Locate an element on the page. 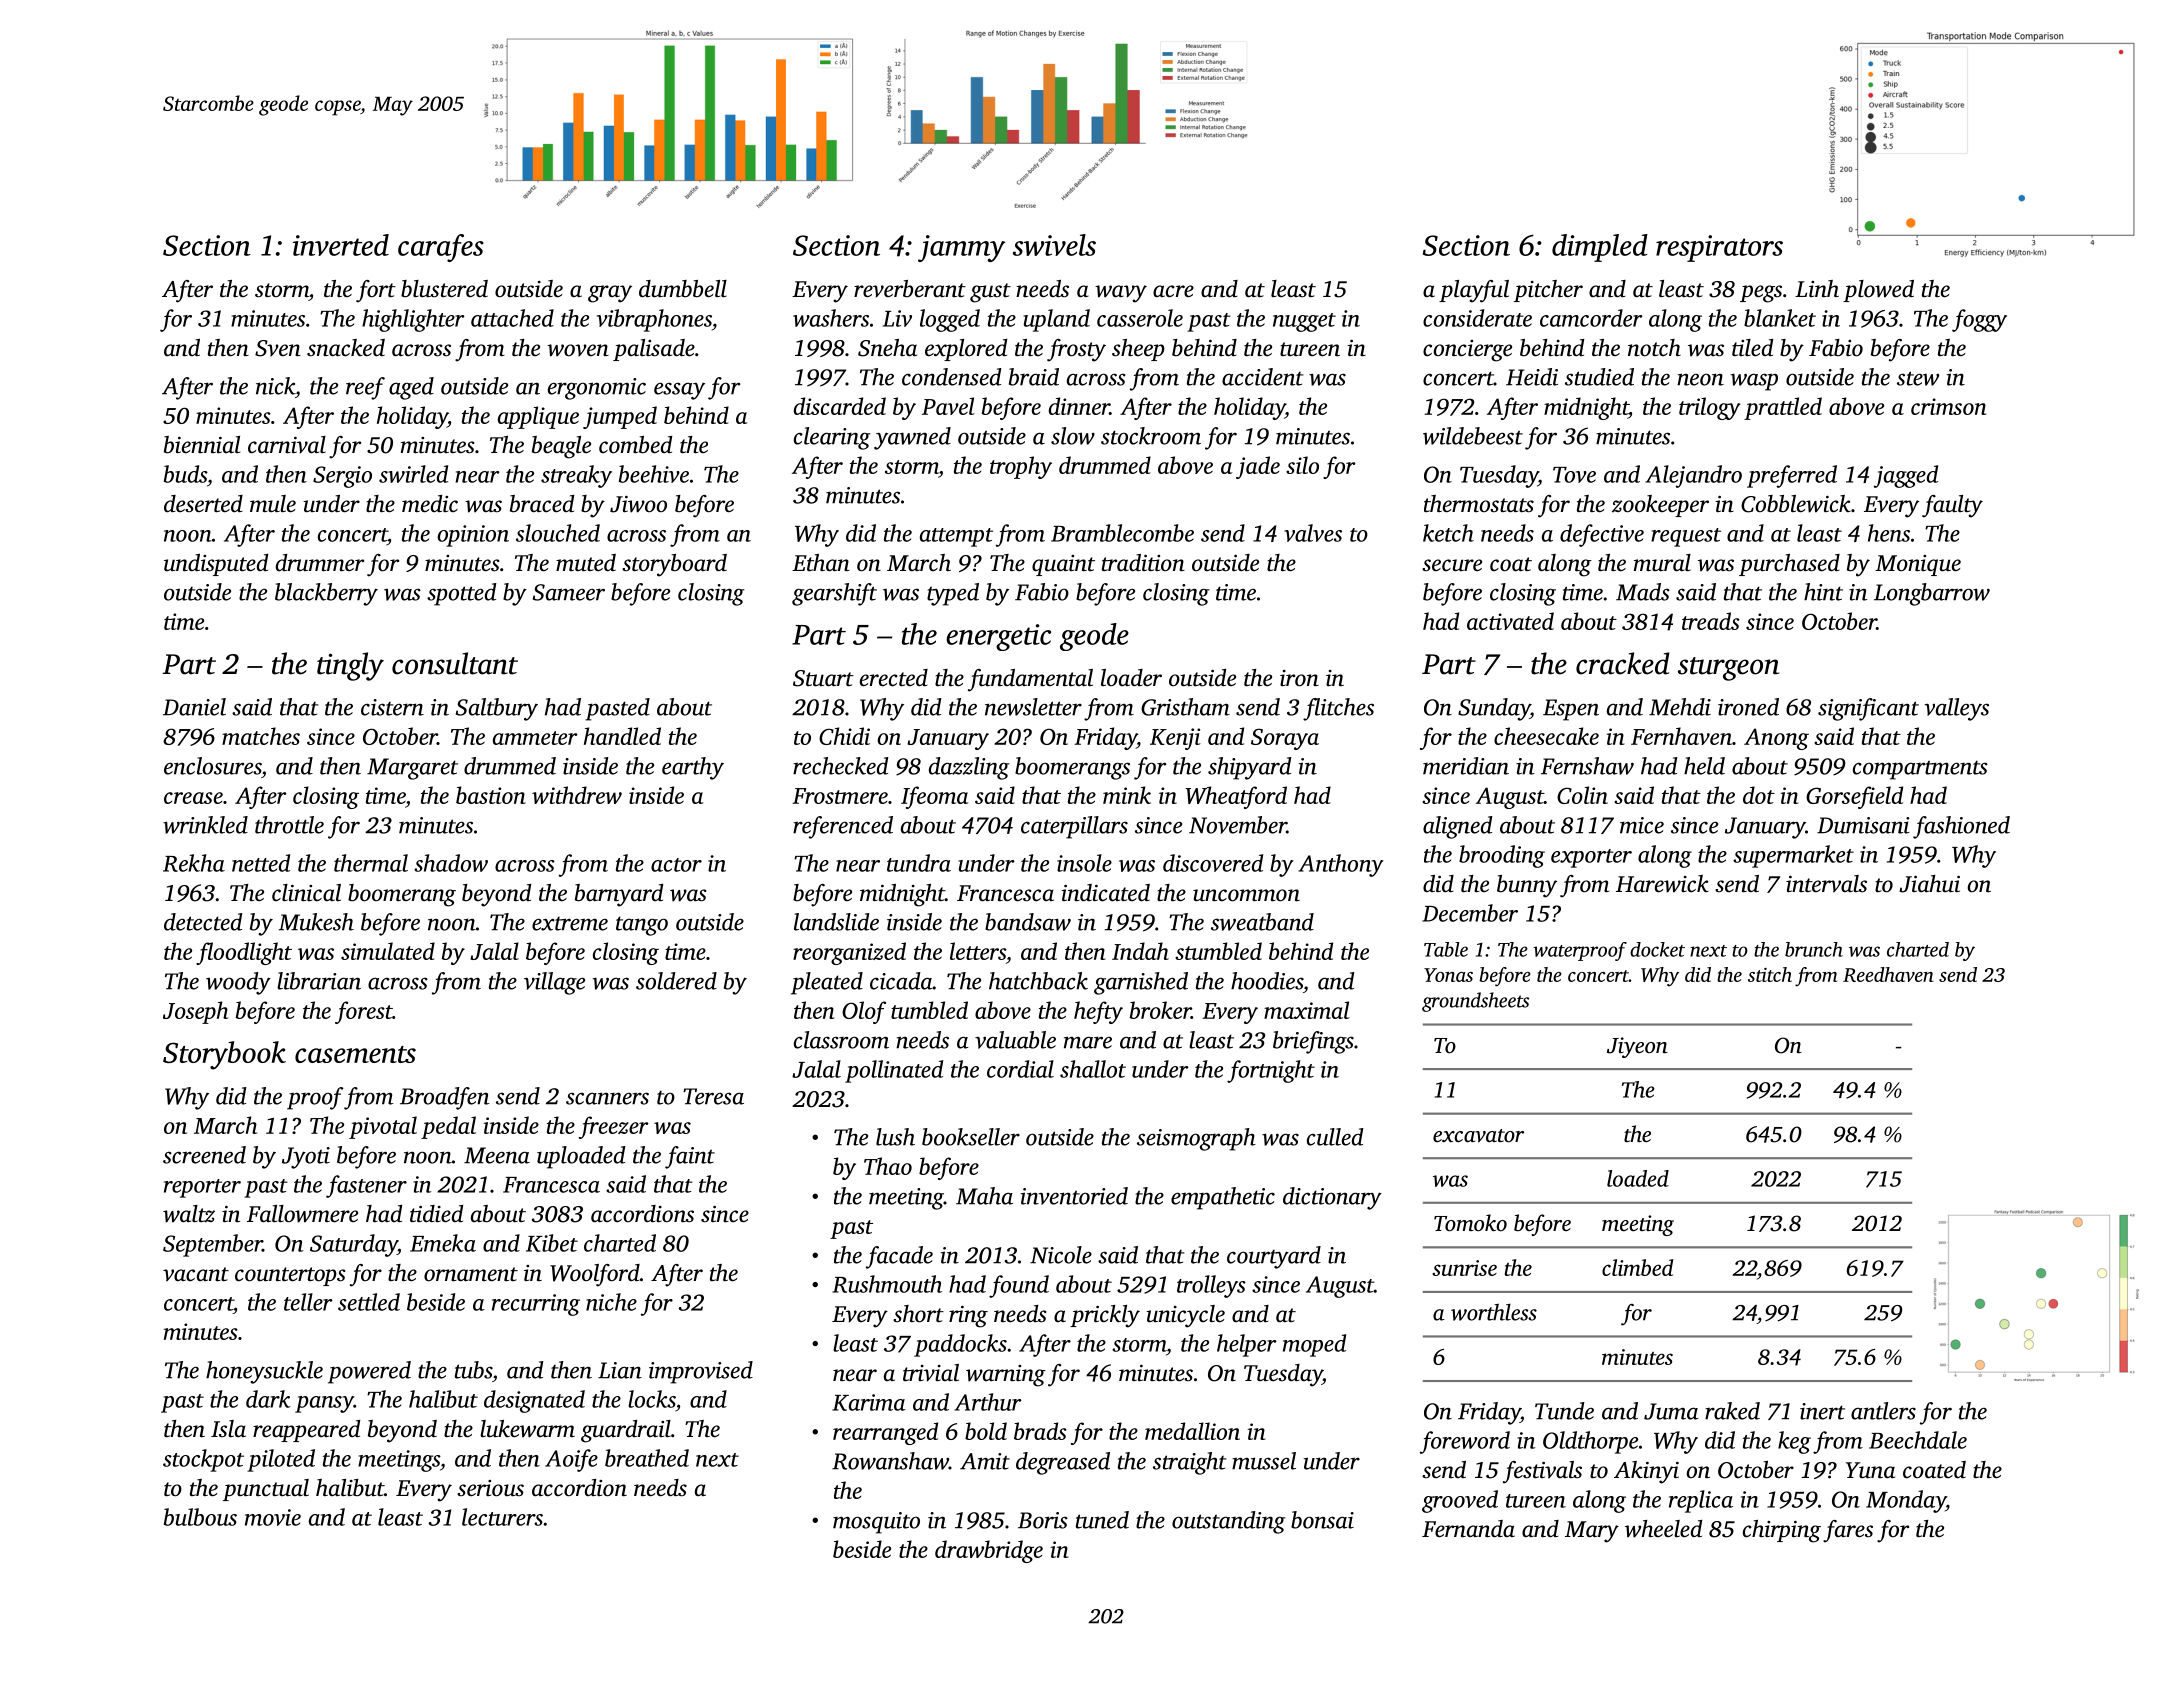  shallot is located at coordinates (1093, 1069).
